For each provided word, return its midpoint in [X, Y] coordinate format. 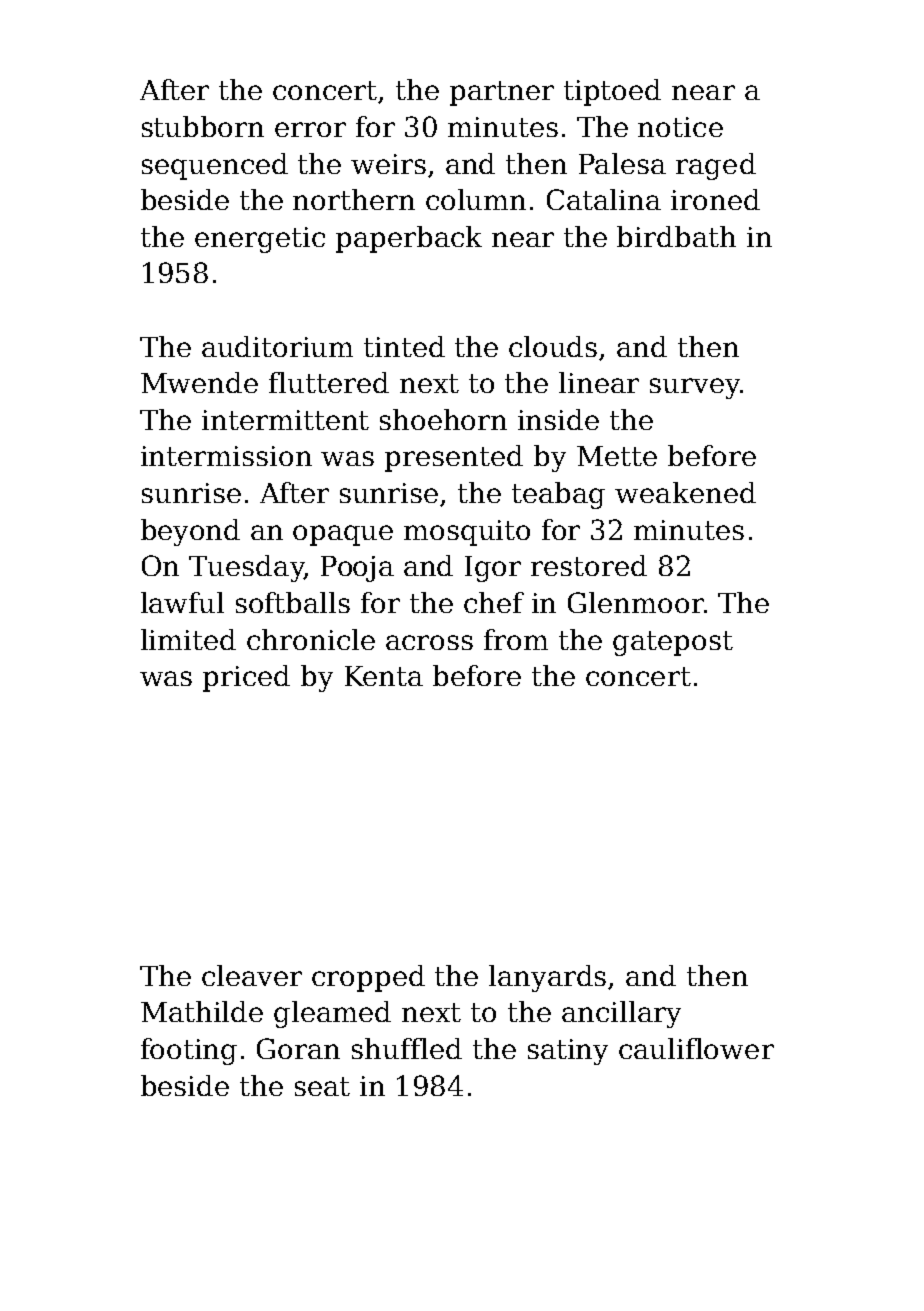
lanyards [547, 978]
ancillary [621, 1014]
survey [695, 388]
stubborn [203, 126]
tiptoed [612, 92]
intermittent [285, 420]
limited [188, 639]
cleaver [252, 975]
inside [558, 419]
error [310, 129]
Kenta [384, 676]
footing [189, 1051]
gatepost [673, 643]
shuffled [407, 1048]
